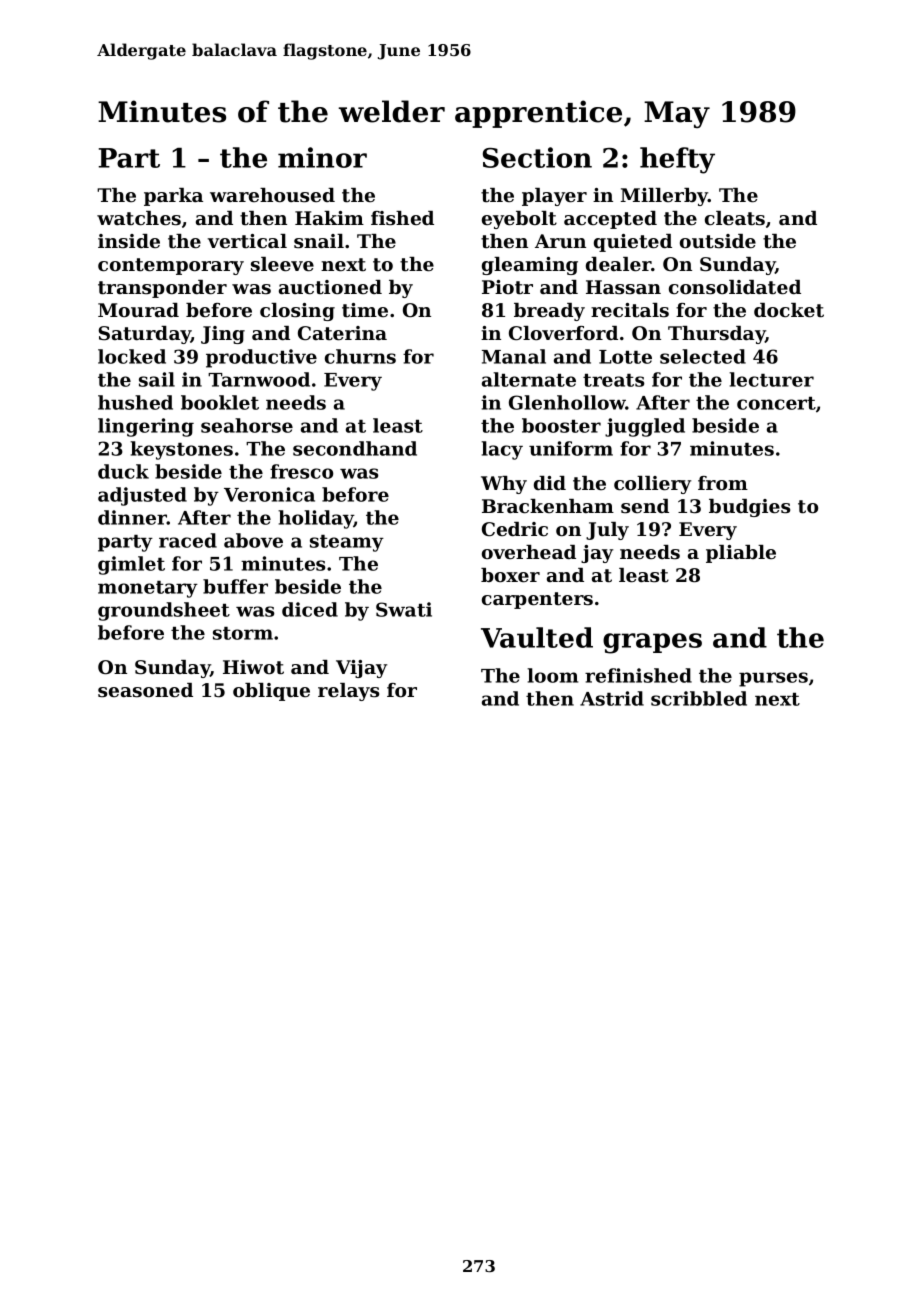  Describe the element at coordinates (259, 379) in the document. I see `Tarnwood` at that location.
